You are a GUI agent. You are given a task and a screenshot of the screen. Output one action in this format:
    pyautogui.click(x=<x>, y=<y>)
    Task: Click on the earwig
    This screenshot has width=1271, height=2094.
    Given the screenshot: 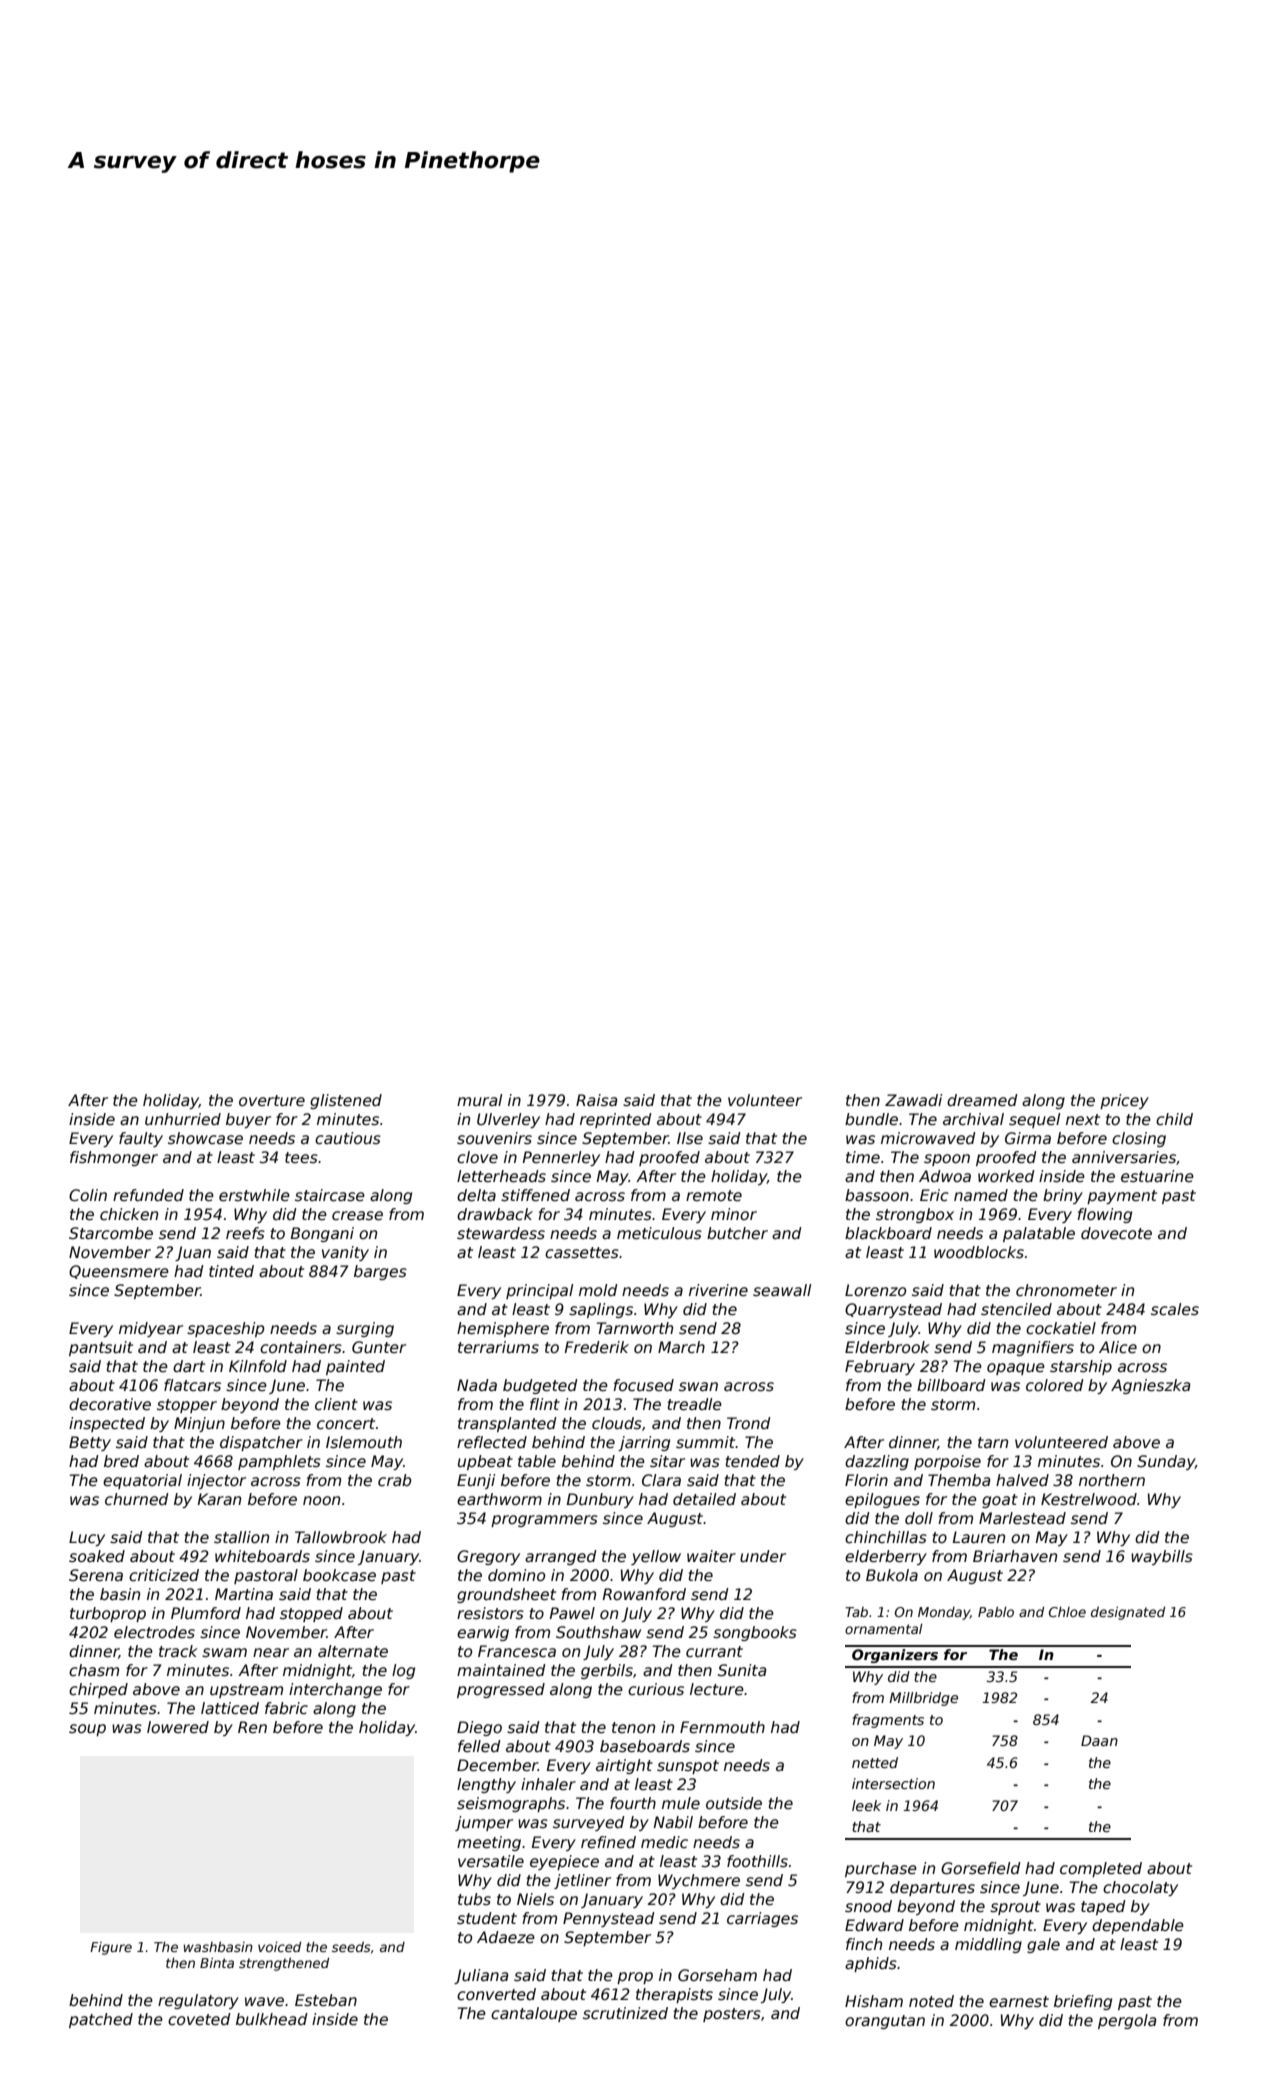 What is the action you would take?
    pyautogui.click(x=483, y=1633)
